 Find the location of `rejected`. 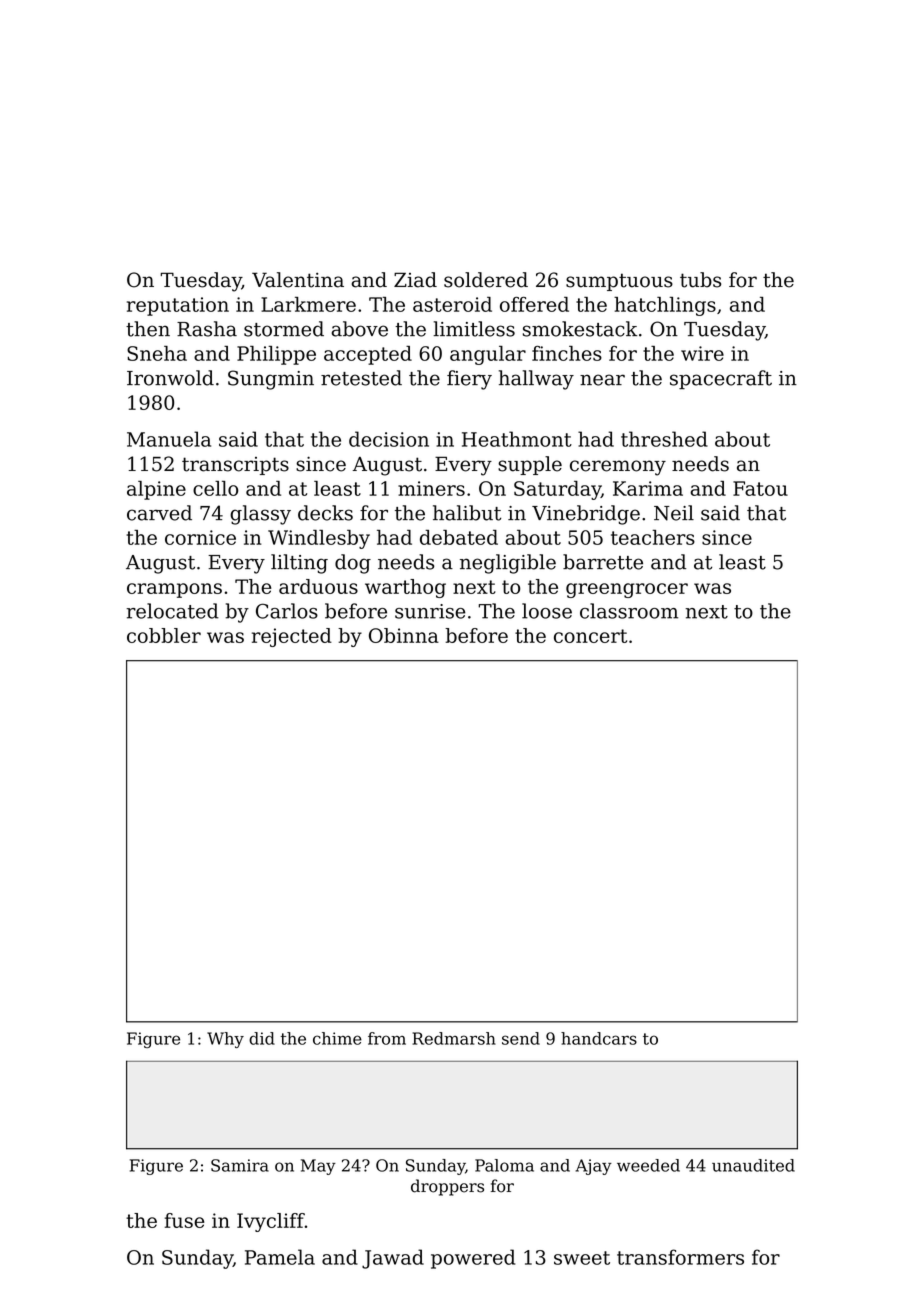

rejected is located at coordinates (292, 637).
